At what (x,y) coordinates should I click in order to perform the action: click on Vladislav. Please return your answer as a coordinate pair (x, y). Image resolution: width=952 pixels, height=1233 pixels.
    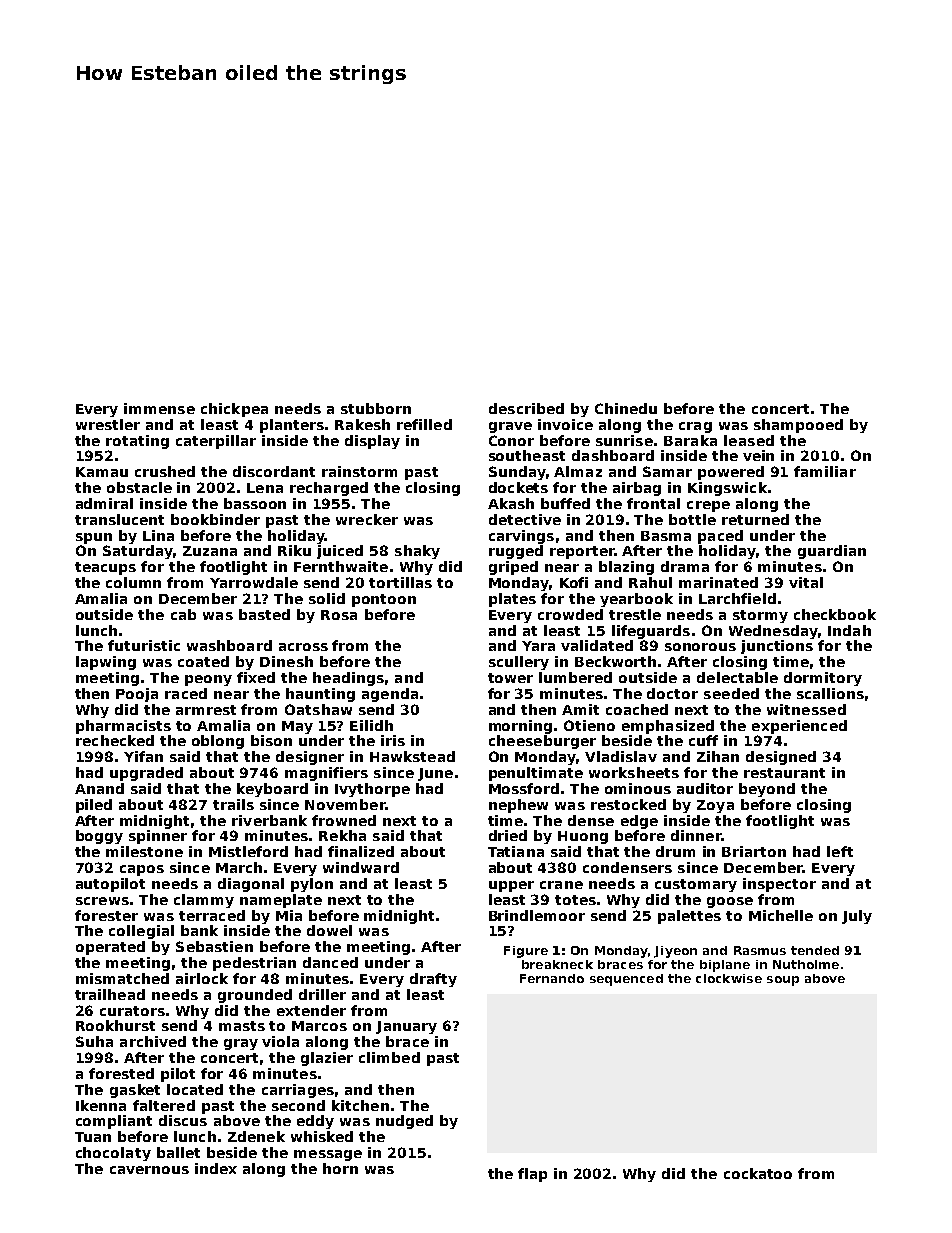
    Looking at the image, I should click on (621, 756).
